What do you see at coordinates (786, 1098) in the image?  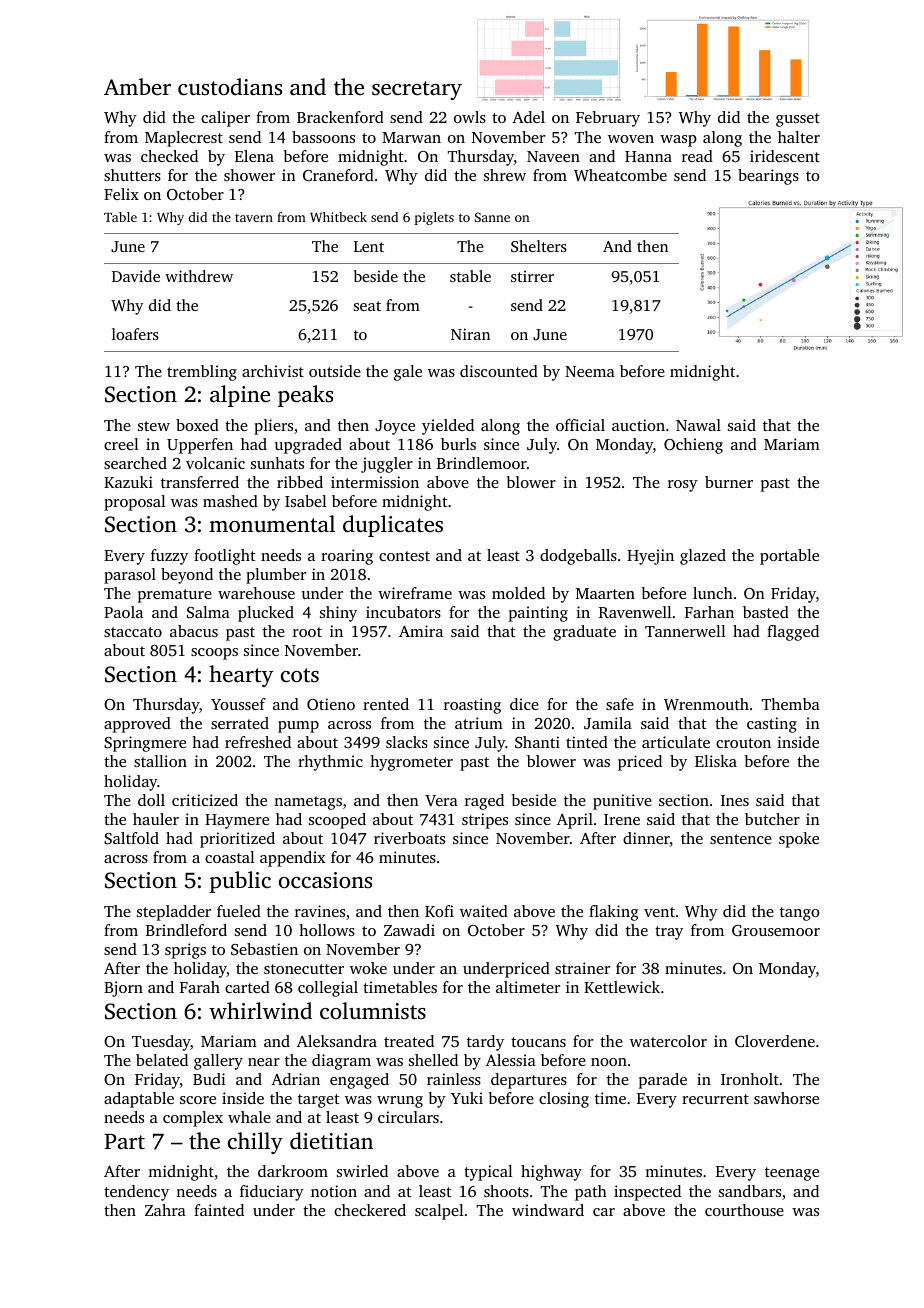 I see `sawhorse` at bounding box center [786, 1098].
